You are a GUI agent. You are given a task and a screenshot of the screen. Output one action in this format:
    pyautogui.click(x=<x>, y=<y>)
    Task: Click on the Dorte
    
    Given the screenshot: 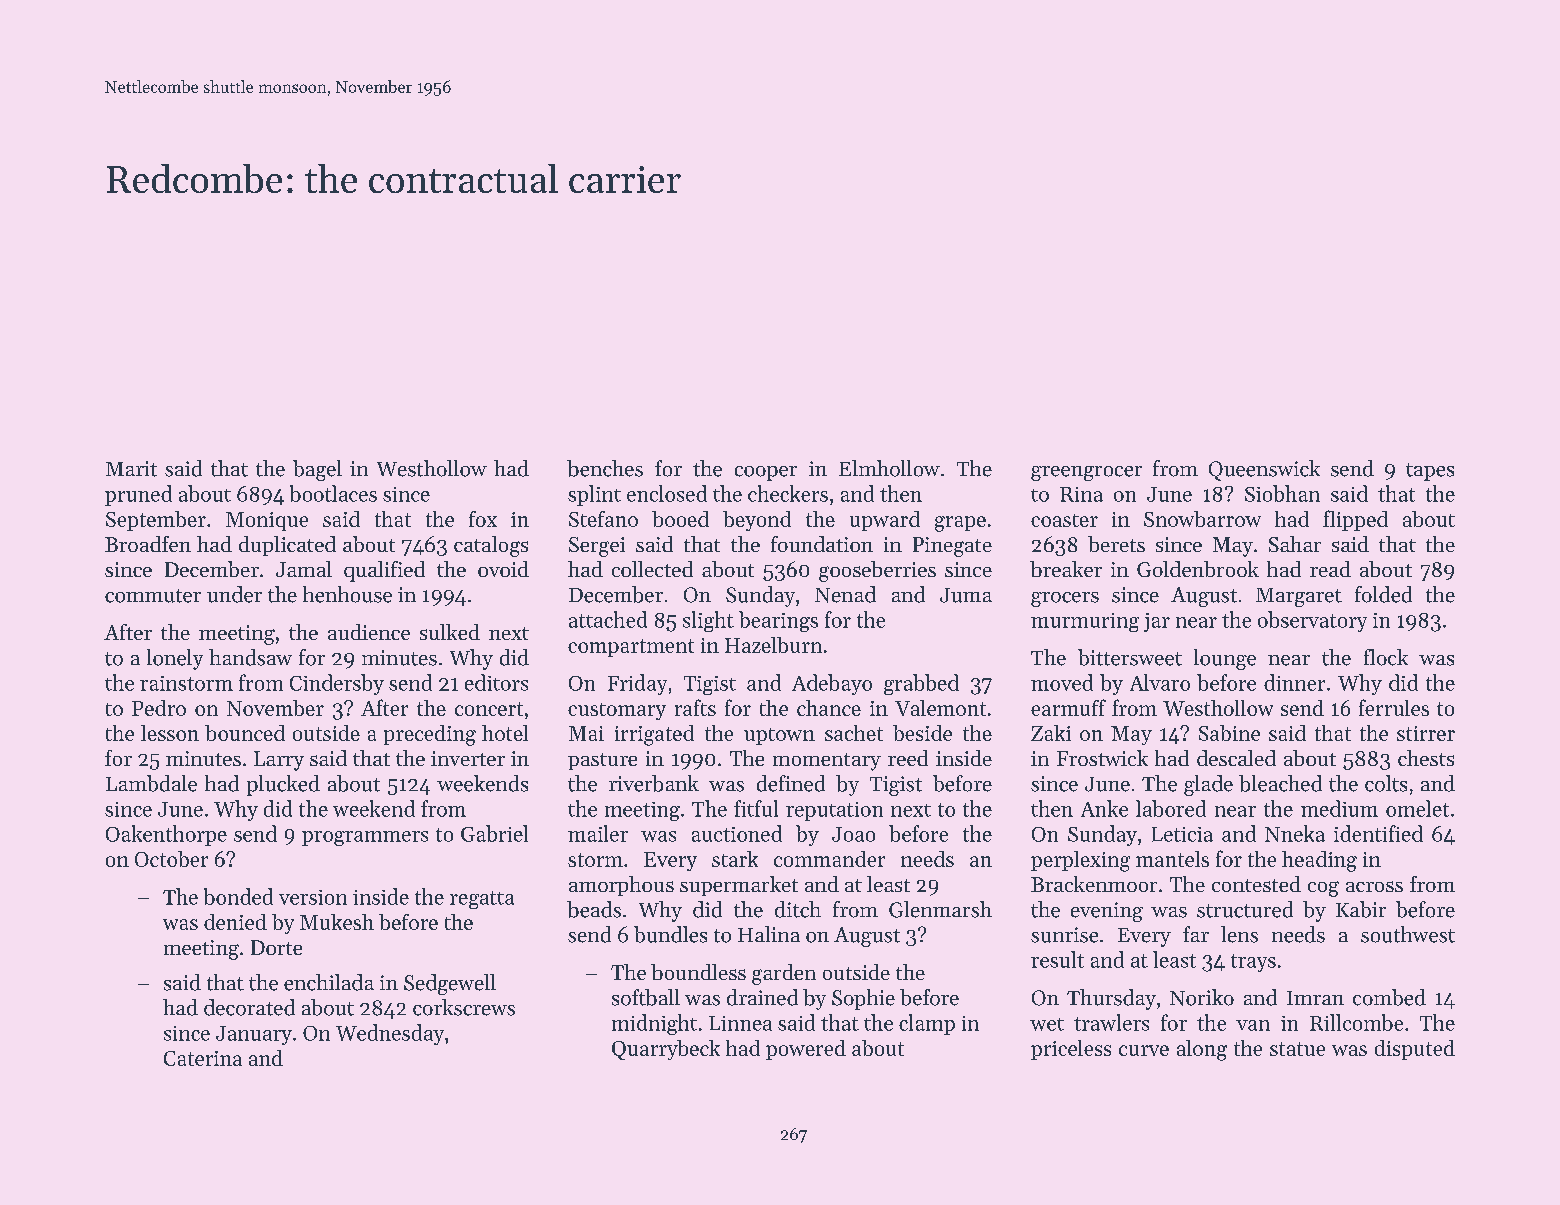 What is the action you would take?
    pyautogui.click(x=276, y=947)
